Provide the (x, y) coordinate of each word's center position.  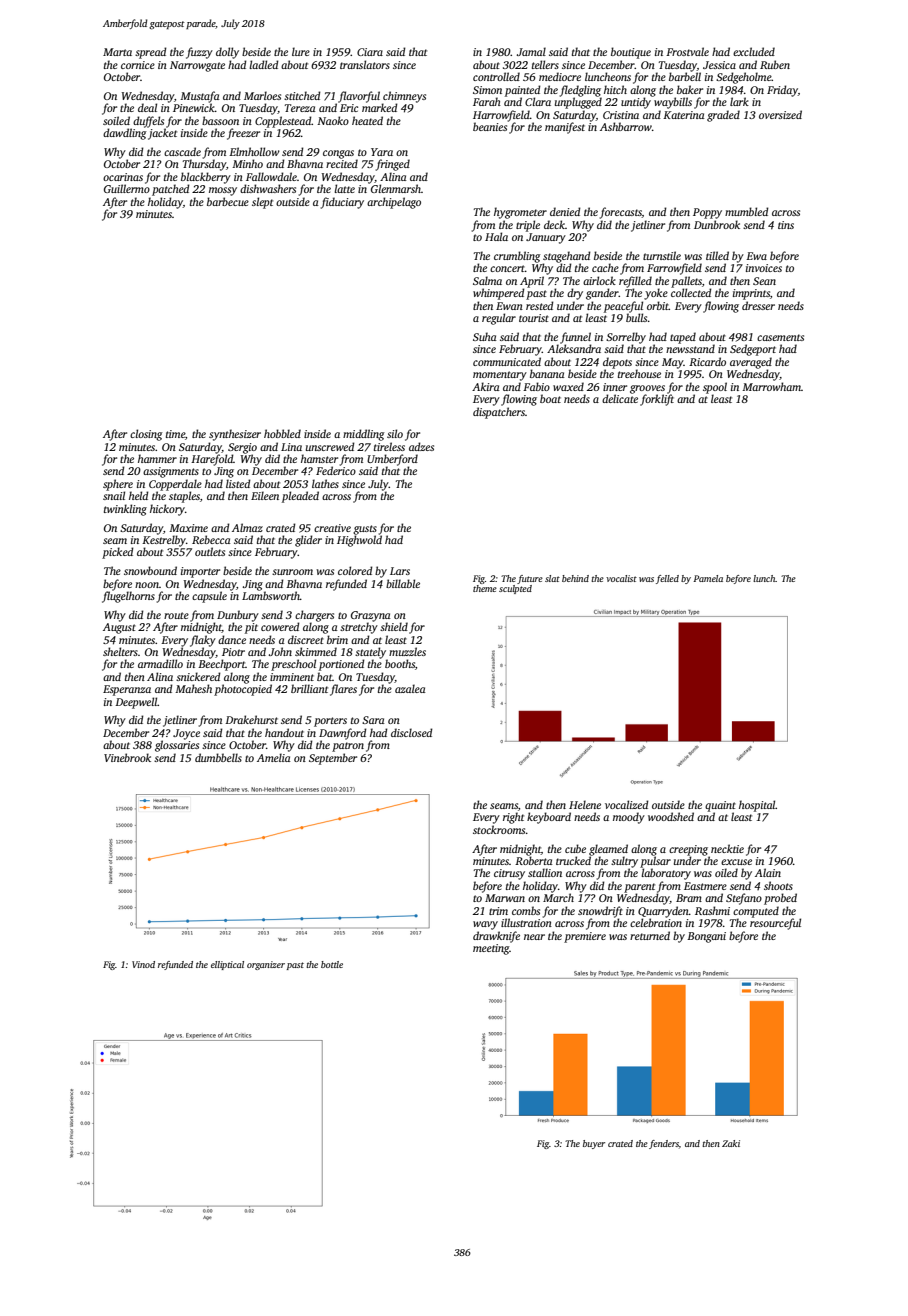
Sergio (242, 448)
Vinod (143, 964)
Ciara (370, 52)
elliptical (227, 965)
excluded (754, 51)
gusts (365, 530)
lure (301, 51)
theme (485, 588)
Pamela (708, 578)
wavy (485, 925)
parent (639, 888)
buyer (594, 1144)
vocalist (621, 578)
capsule (209, 597)
